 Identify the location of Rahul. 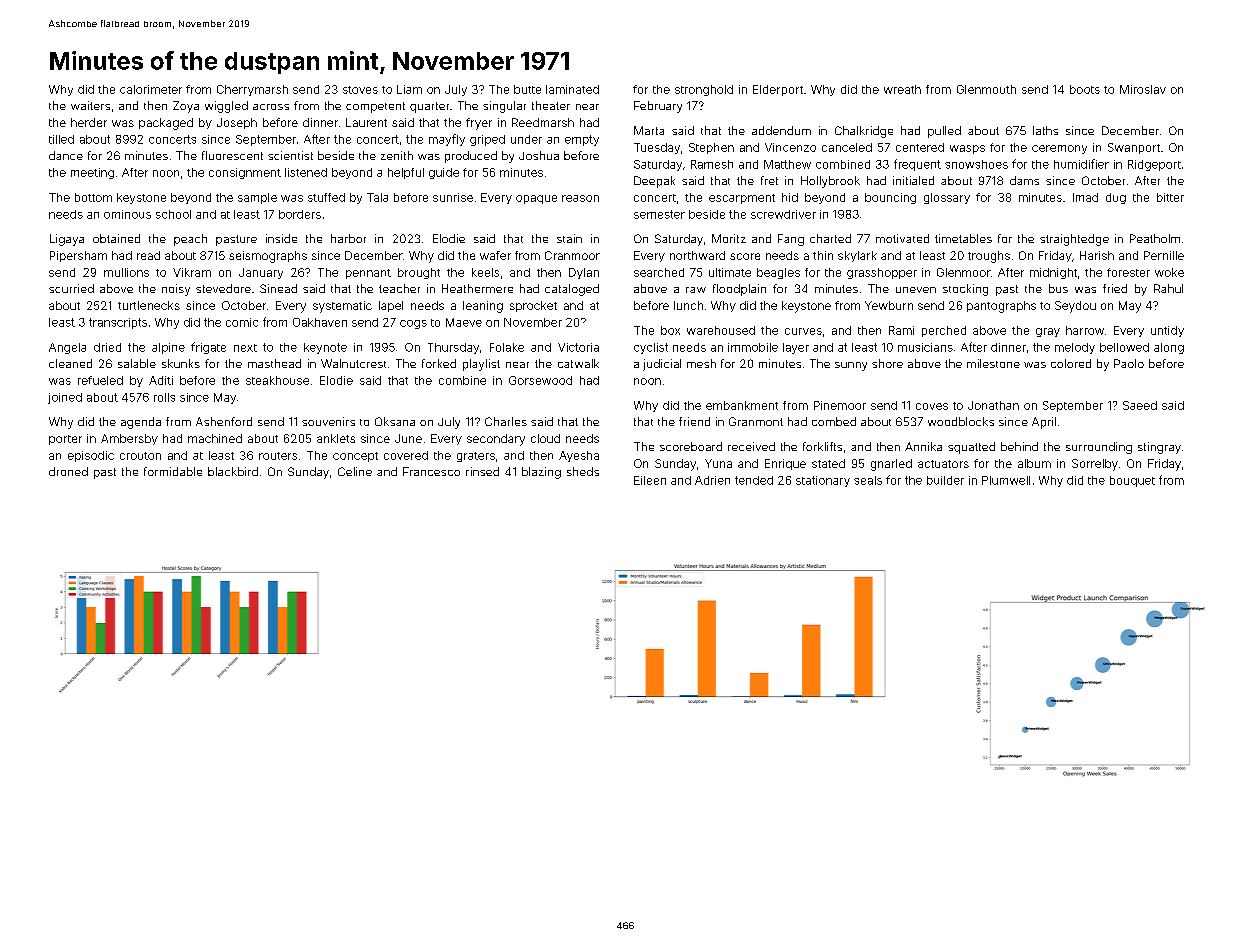
(1168, 288).
